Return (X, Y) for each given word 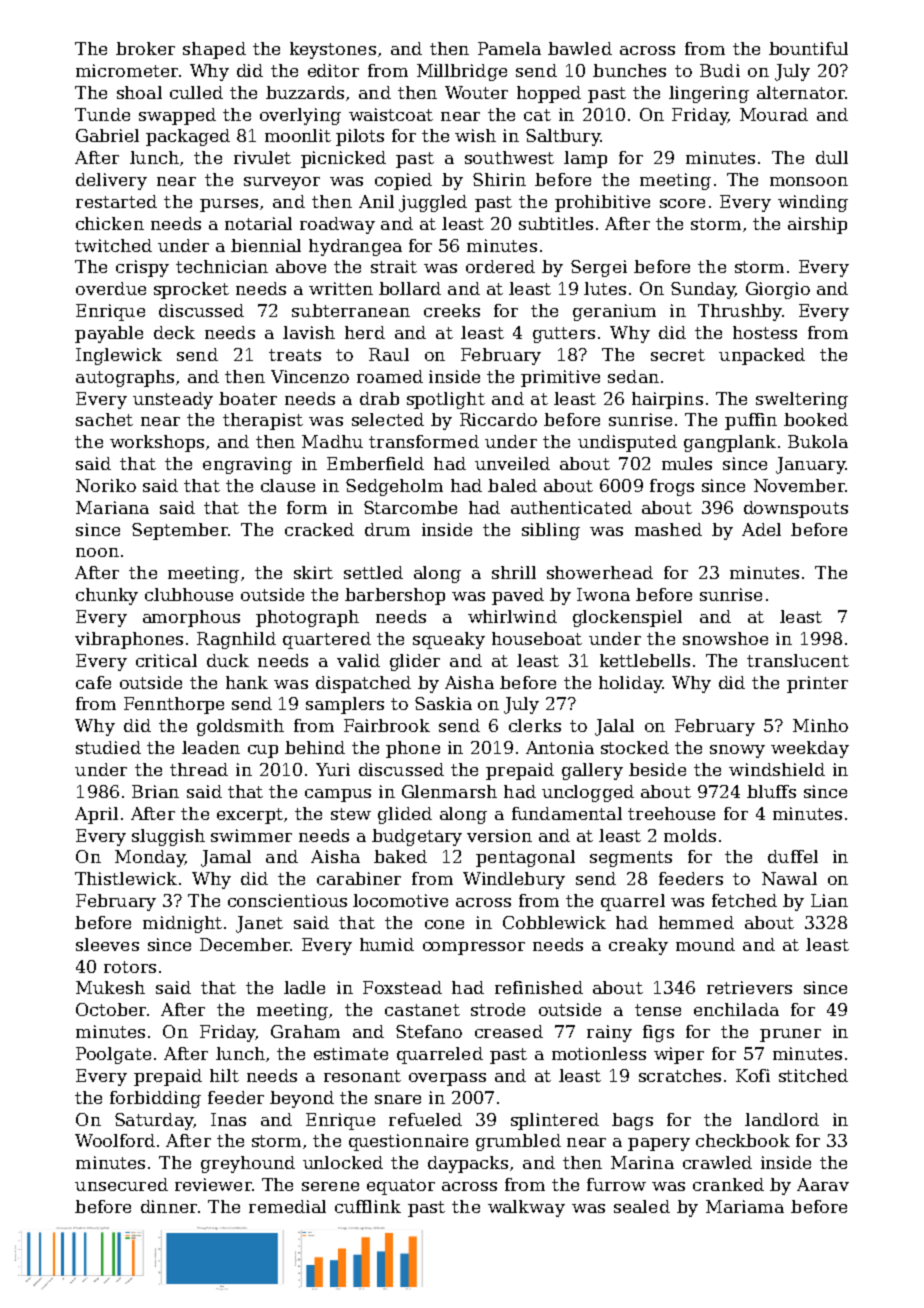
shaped (214, 50)
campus (338, 795)
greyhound (248, 1164)
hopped (549, 94)
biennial (266, 245)
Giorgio (778, 290)
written (341, 288)
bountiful (808, 48)
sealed (642, 1206)
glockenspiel (627, 618)
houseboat (537, 638)
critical (166, 660)
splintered (555, 1121)
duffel (793, 856)
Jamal (226, 858)
